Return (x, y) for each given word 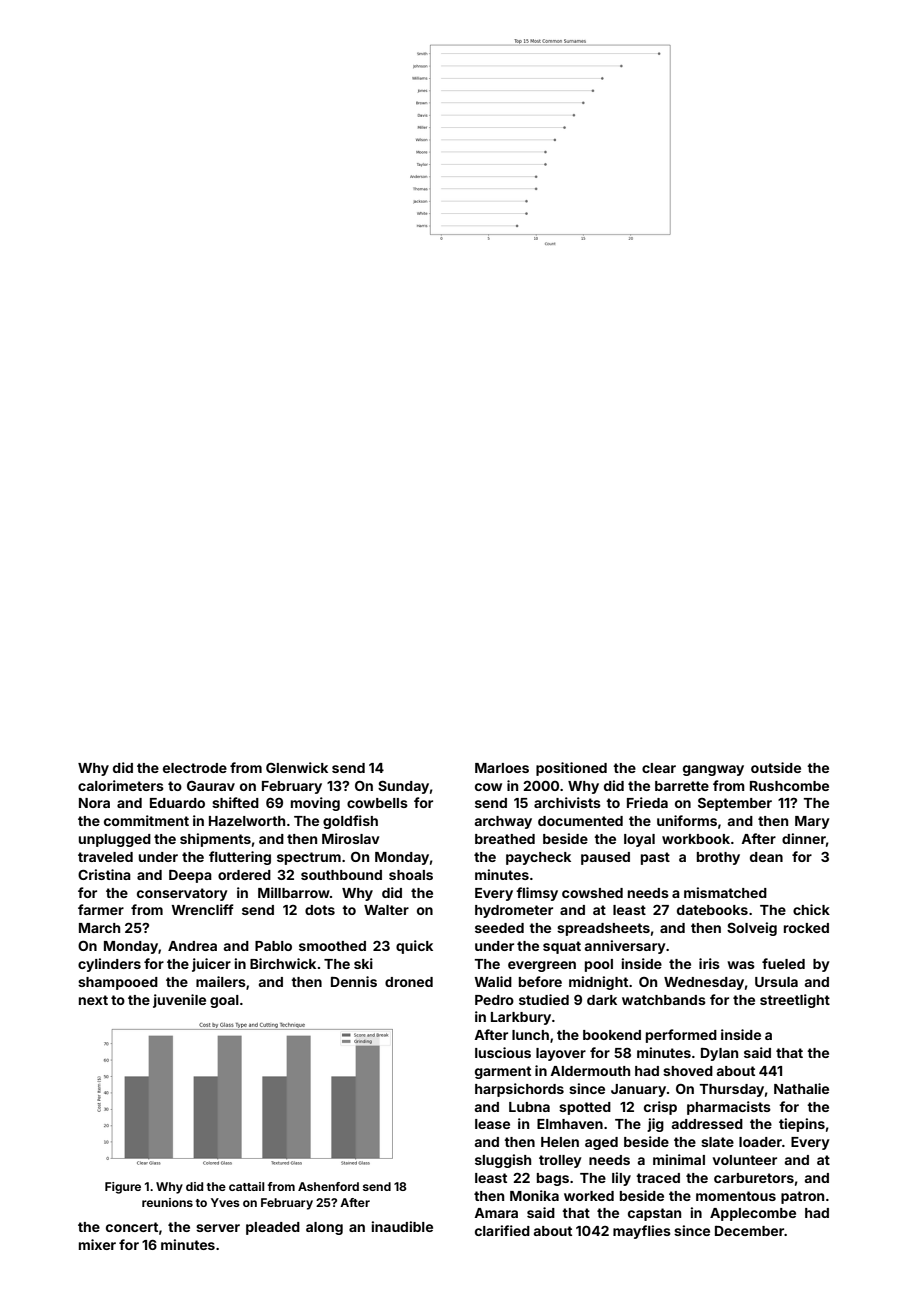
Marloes (502, 768)
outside (776, 767)
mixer (97, 1244)
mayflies (642, 1232)
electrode (195, 768)
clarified (502, 1230)
